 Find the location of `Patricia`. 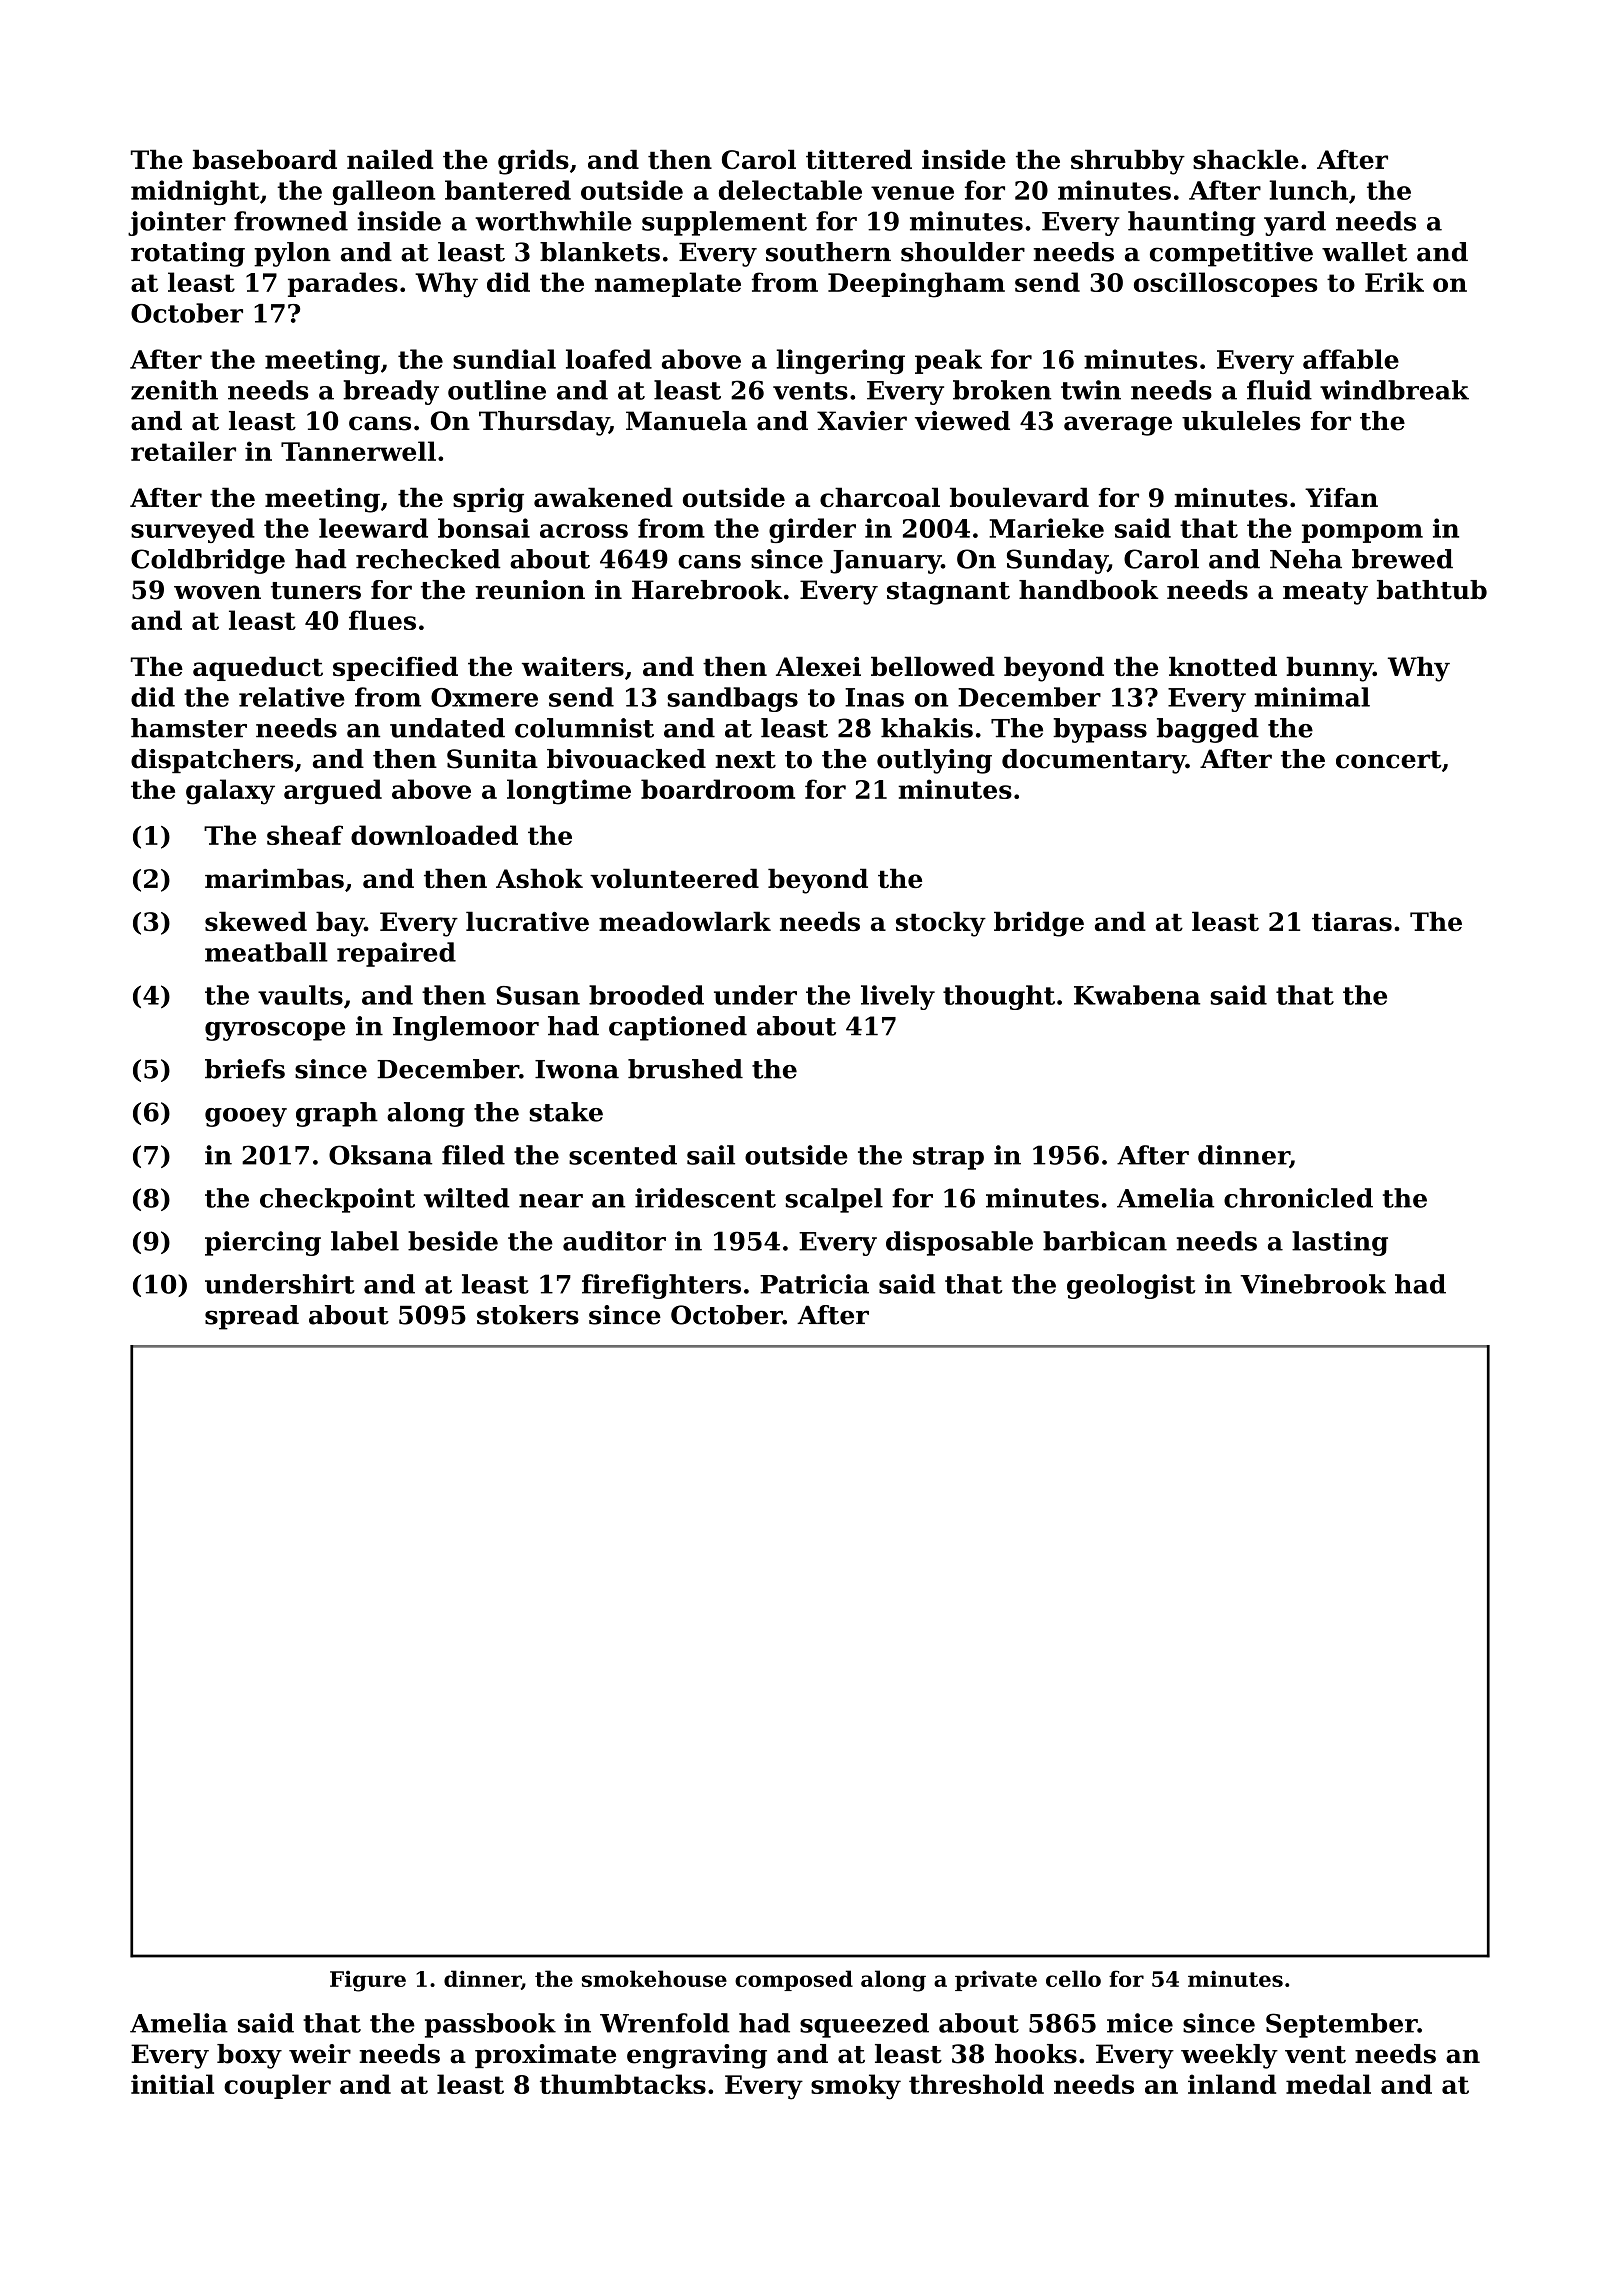

Patricia is located at coordinates (814, 1284).
